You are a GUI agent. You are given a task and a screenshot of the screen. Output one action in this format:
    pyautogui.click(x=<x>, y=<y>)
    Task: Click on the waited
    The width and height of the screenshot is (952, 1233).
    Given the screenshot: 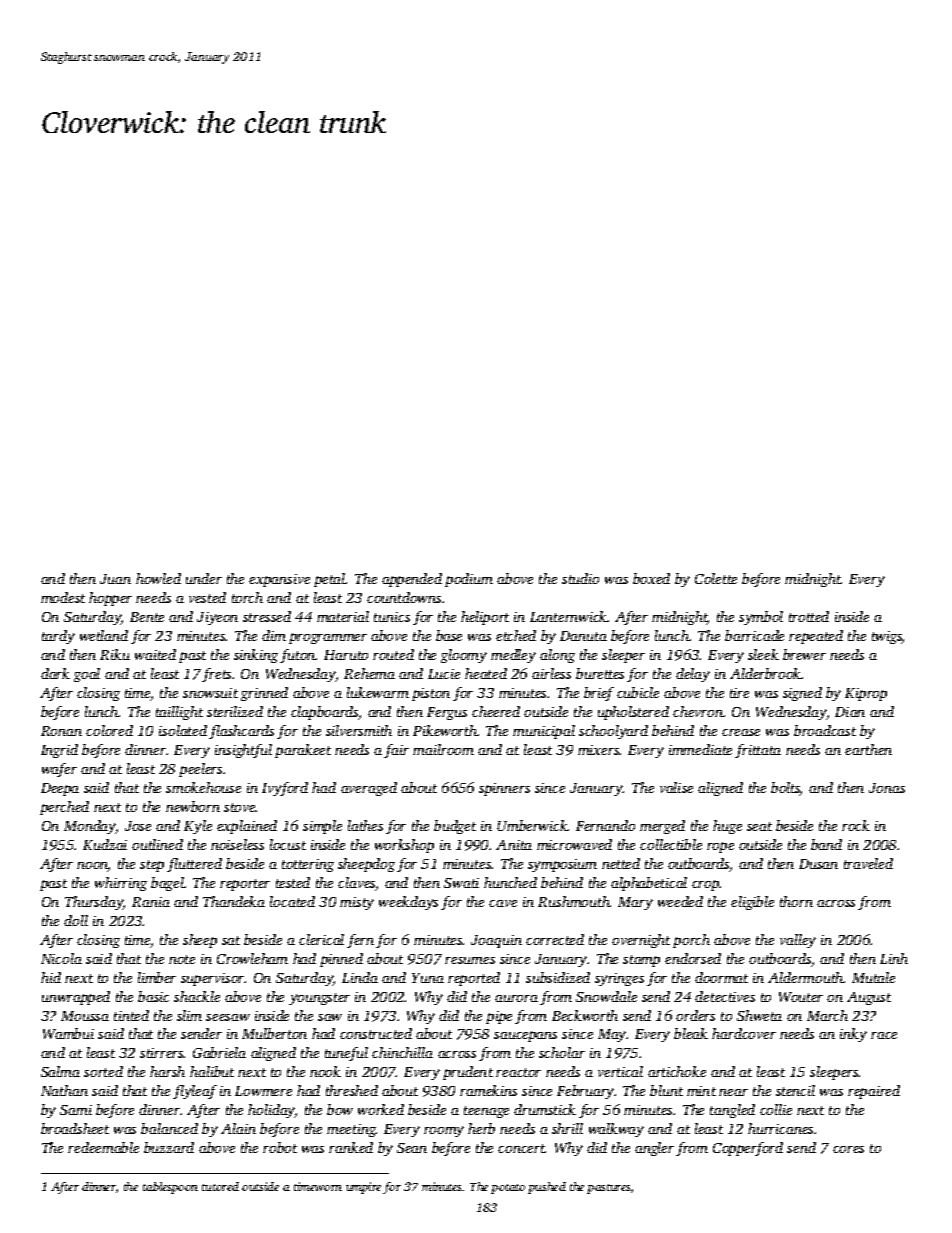 What is the action you would take?
    pyautogui.click(x=155, y=654)
